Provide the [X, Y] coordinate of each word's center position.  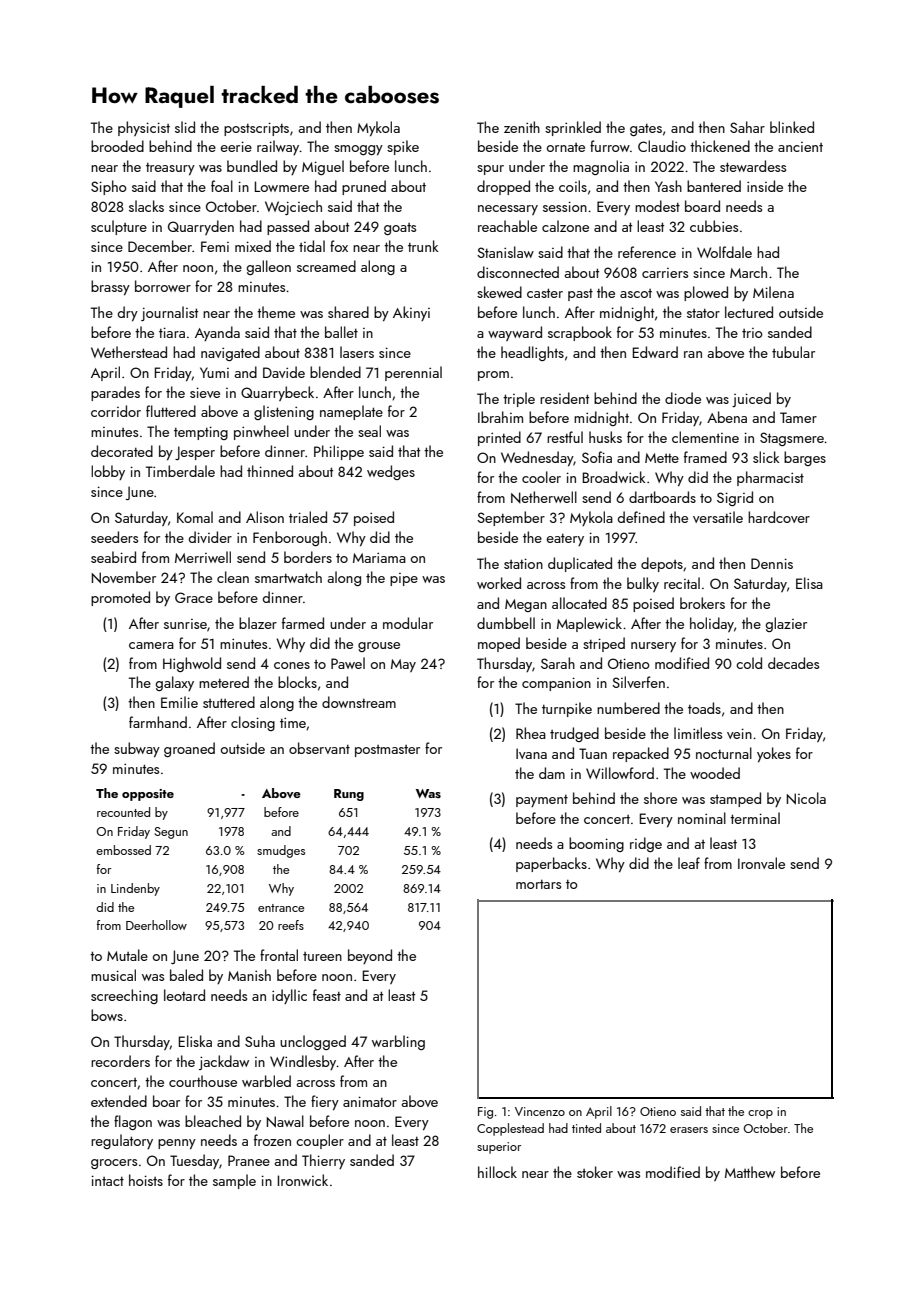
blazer [258, 623]
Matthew [750, 1172]
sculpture [119, 227]
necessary [508, 210]
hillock [497, 1172]
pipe [404, 579]
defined [641, 517]
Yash [668, 186]
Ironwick [303, 1180]
